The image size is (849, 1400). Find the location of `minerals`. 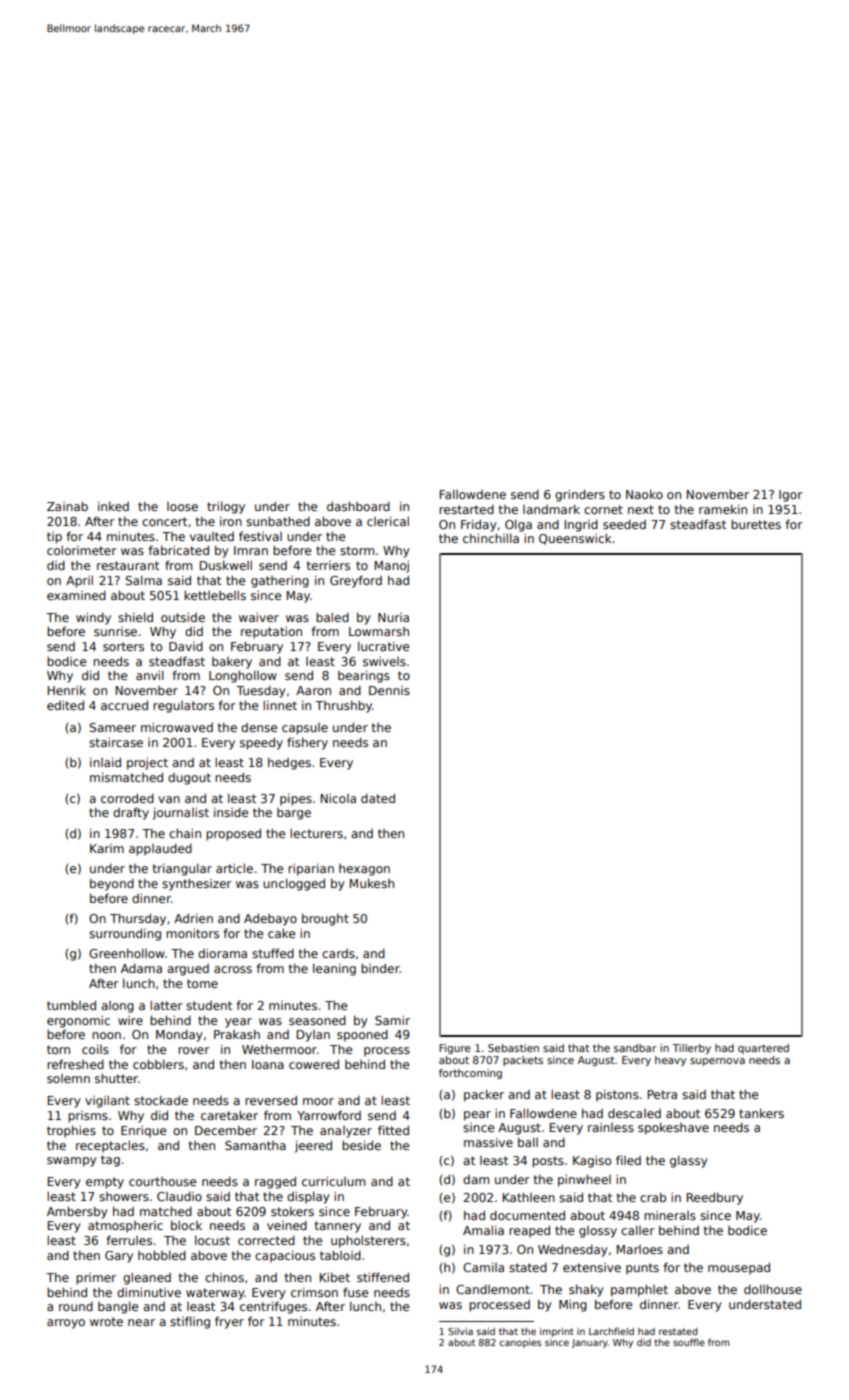

minerals is located at coordinates (670, 1215).
